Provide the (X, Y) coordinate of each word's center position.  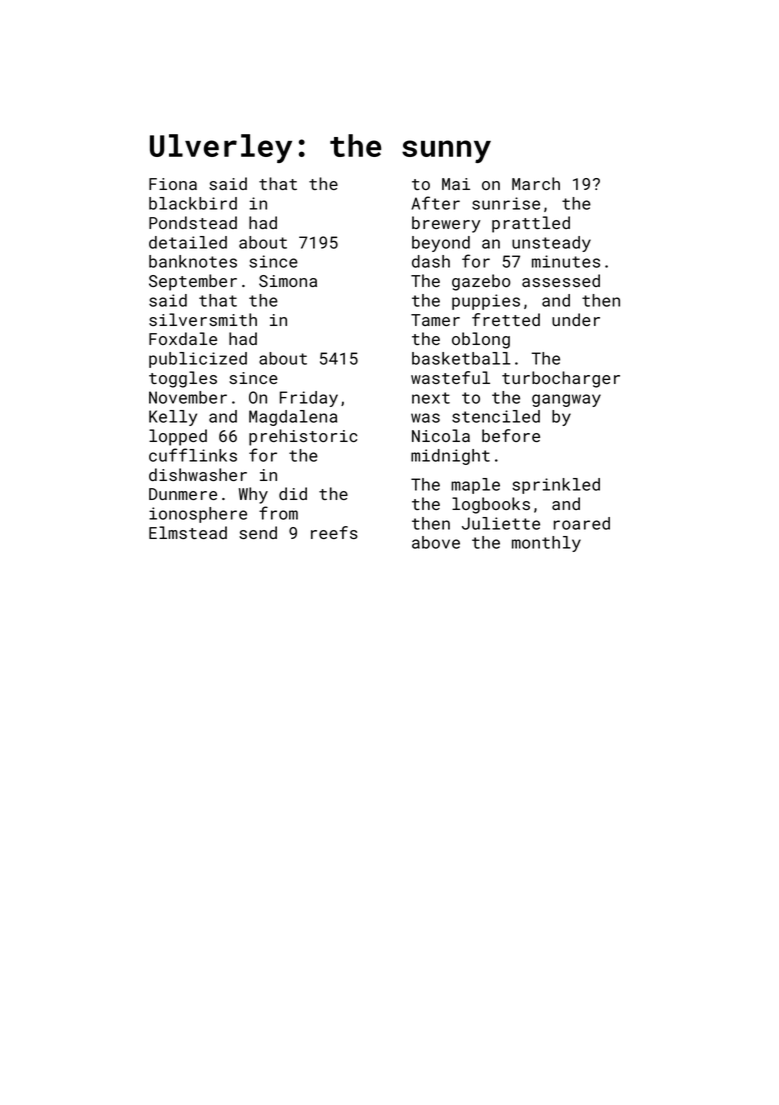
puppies (486, 302)
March (536, 183)
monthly (546, 544)
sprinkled (556, 486)
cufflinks (193, 455)
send (258, 532)
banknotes (193, 261)
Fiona (173, 184)
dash (431, 261)
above (436, 542)
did (293, 493)
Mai (456, 184)
